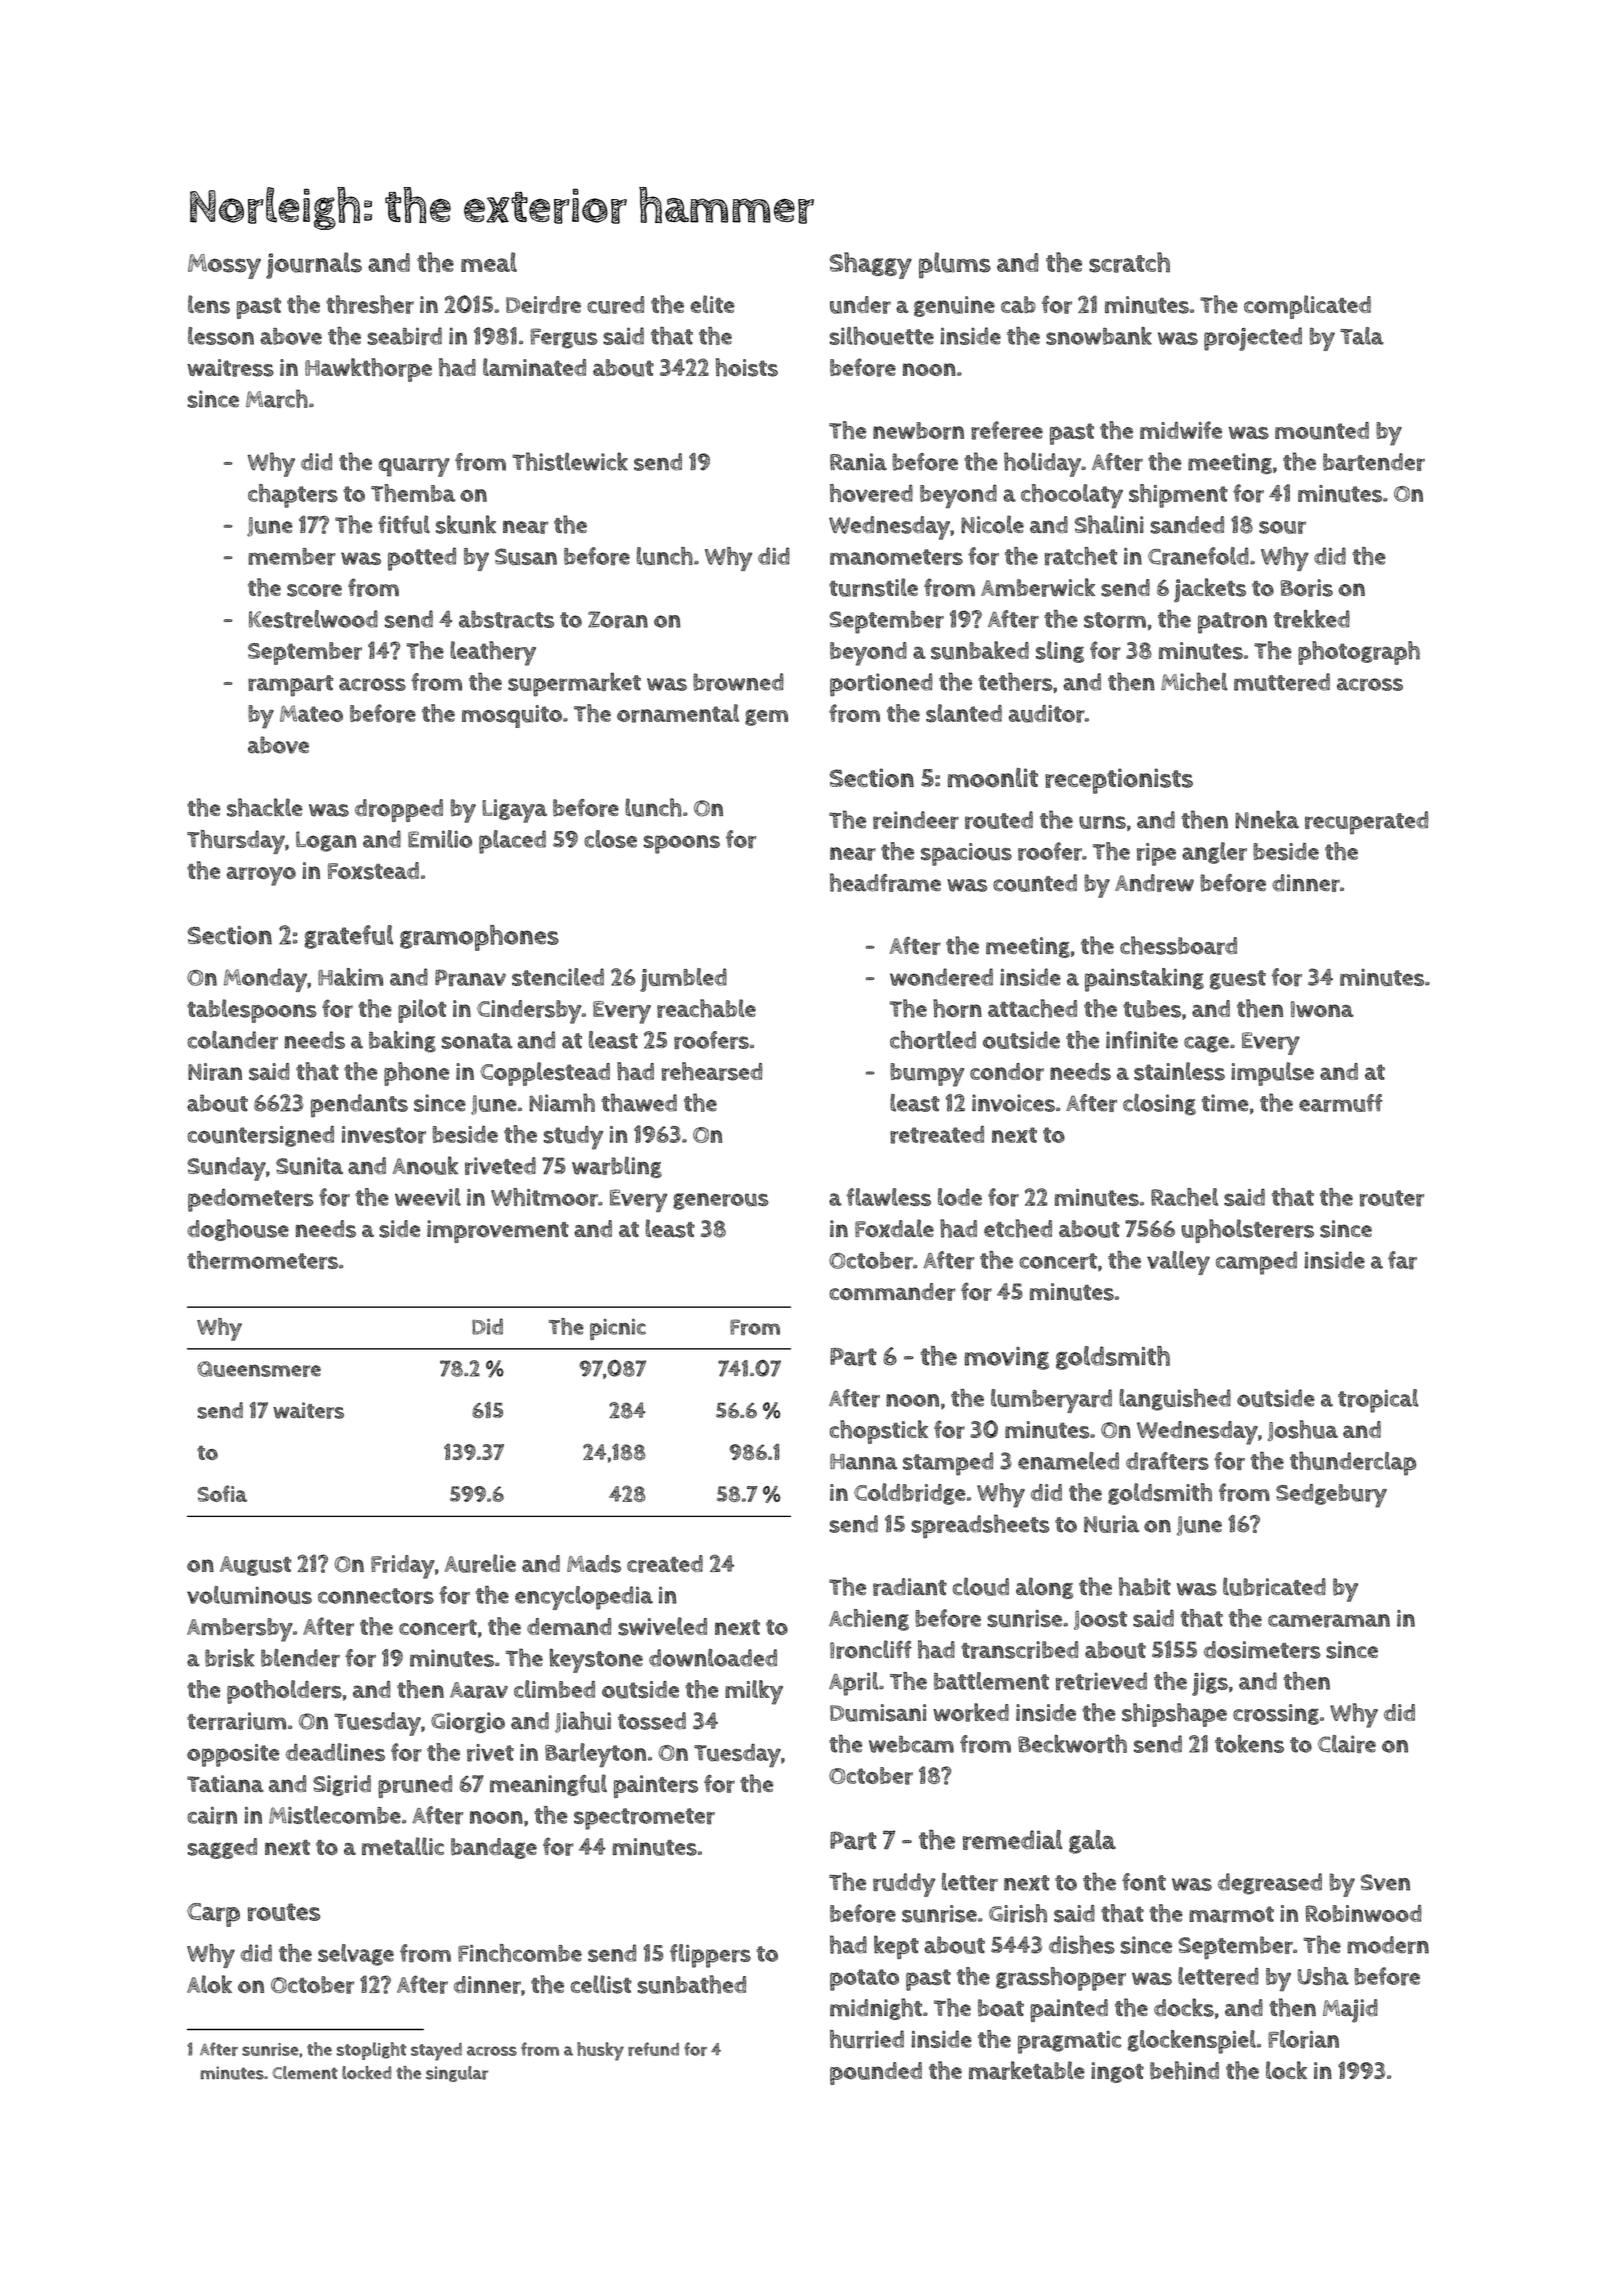 Image resolution: width=1620 pixels, height=2292 pixels. I want to click on cameraman, so click(1329, 1621).
